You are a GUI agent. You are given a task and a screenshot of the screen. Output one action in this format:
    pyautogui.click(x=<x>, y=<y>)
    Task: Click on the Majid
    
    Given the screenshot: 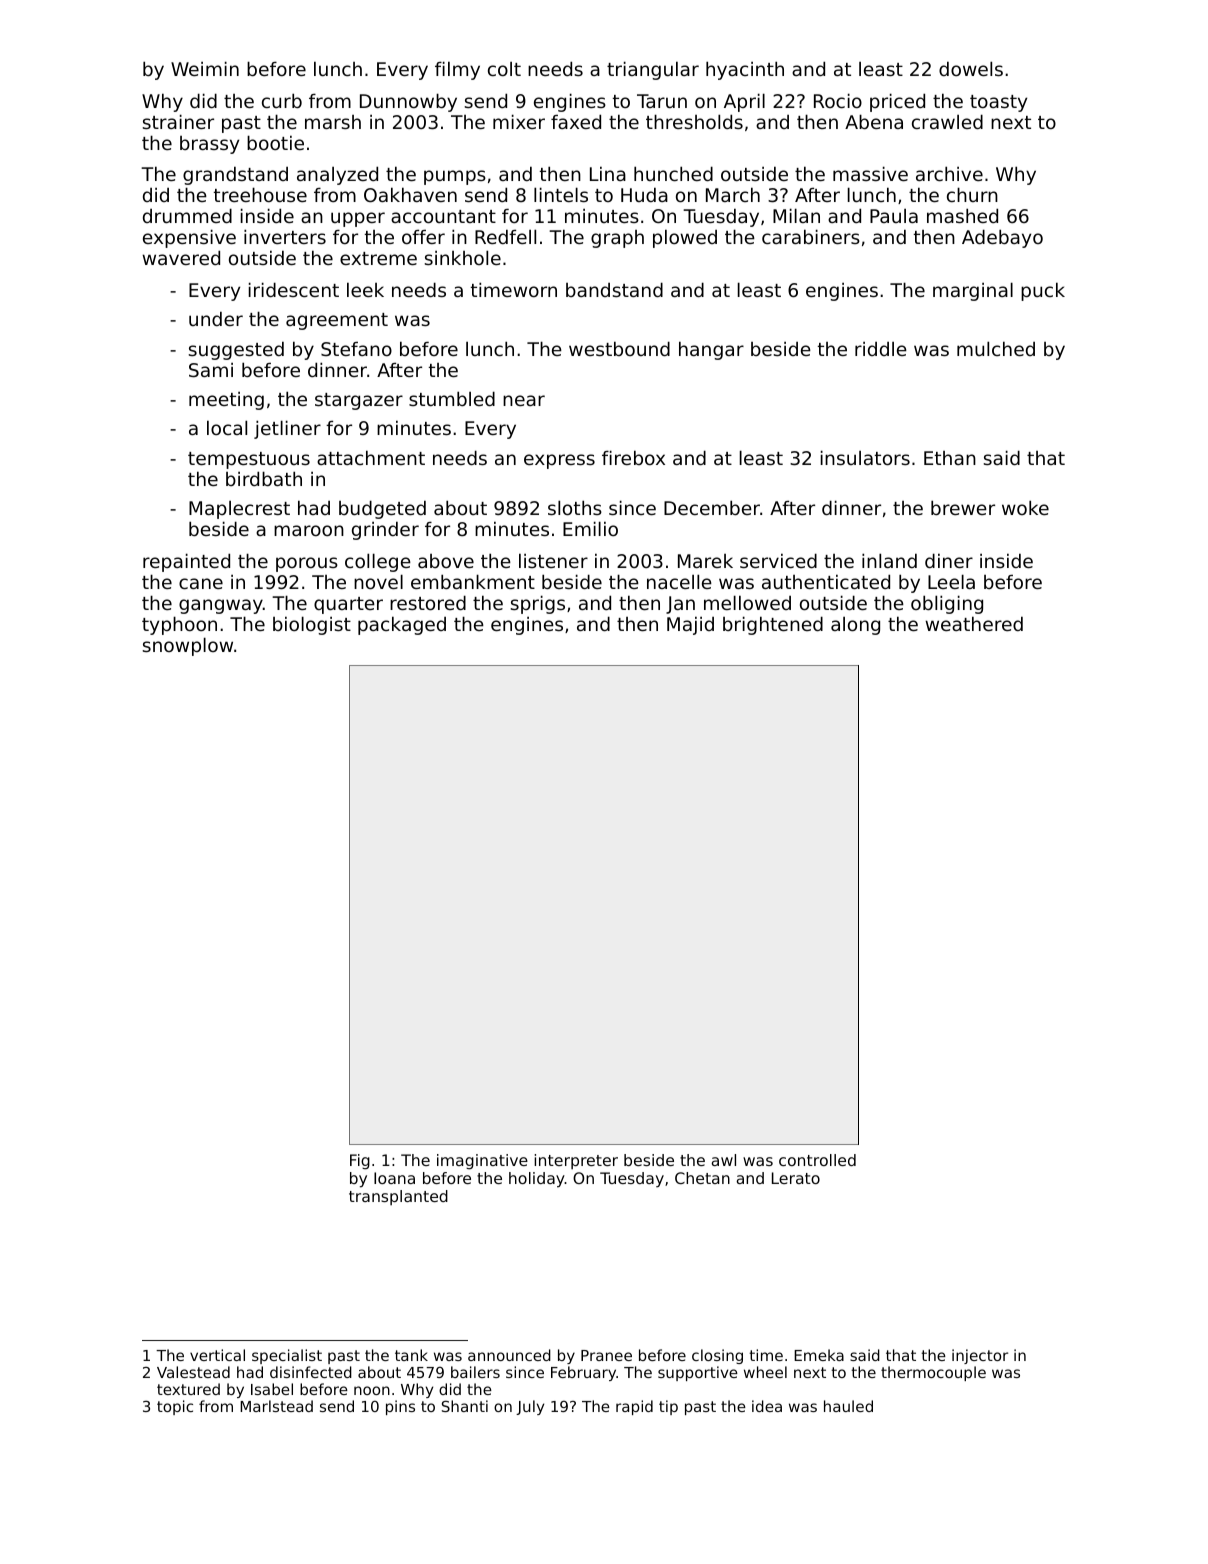 What is the action you would take?
    pyautogui.click(x=690, y=626)
